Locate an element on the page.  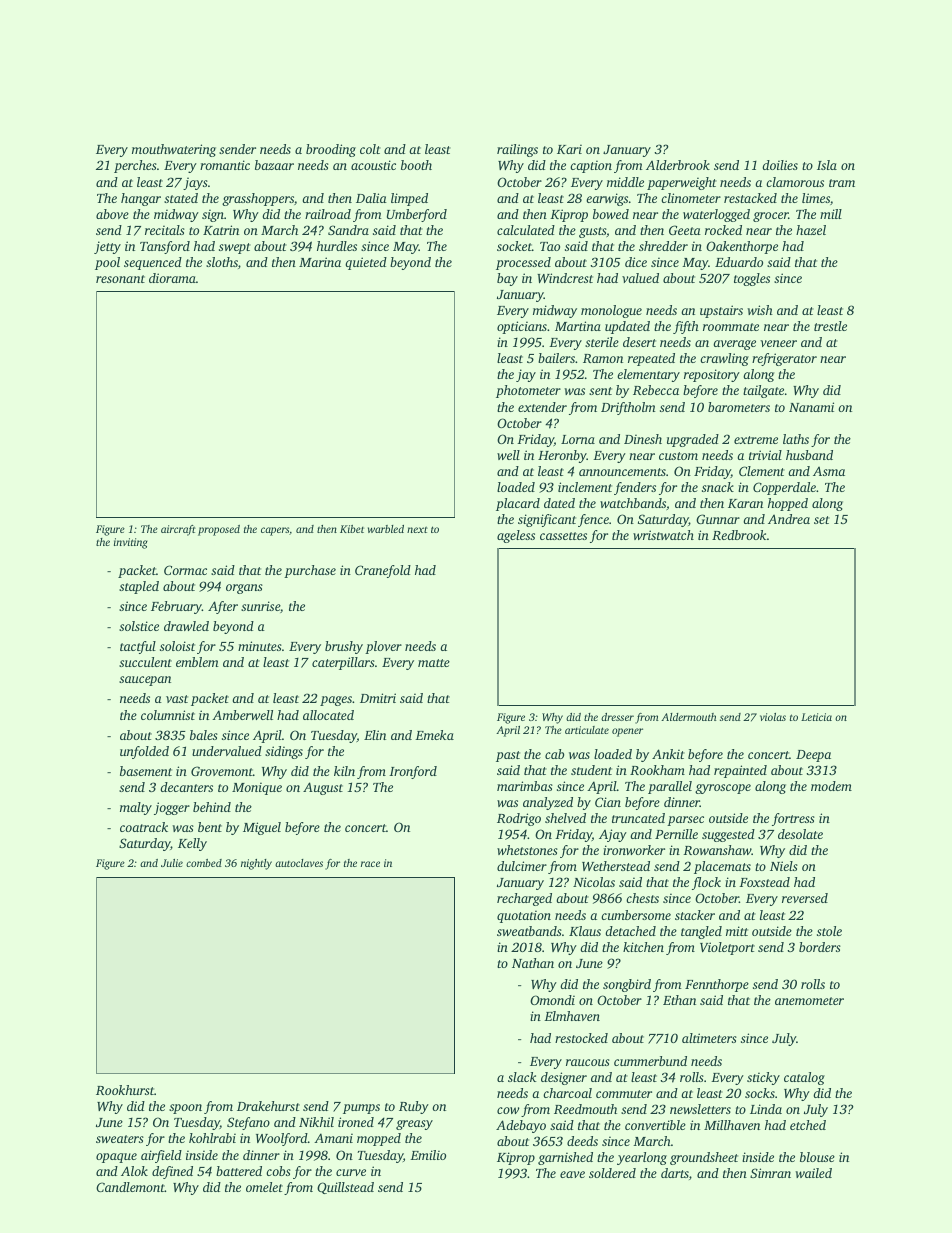
Aldermouth is located at coordinates (688, 717).
